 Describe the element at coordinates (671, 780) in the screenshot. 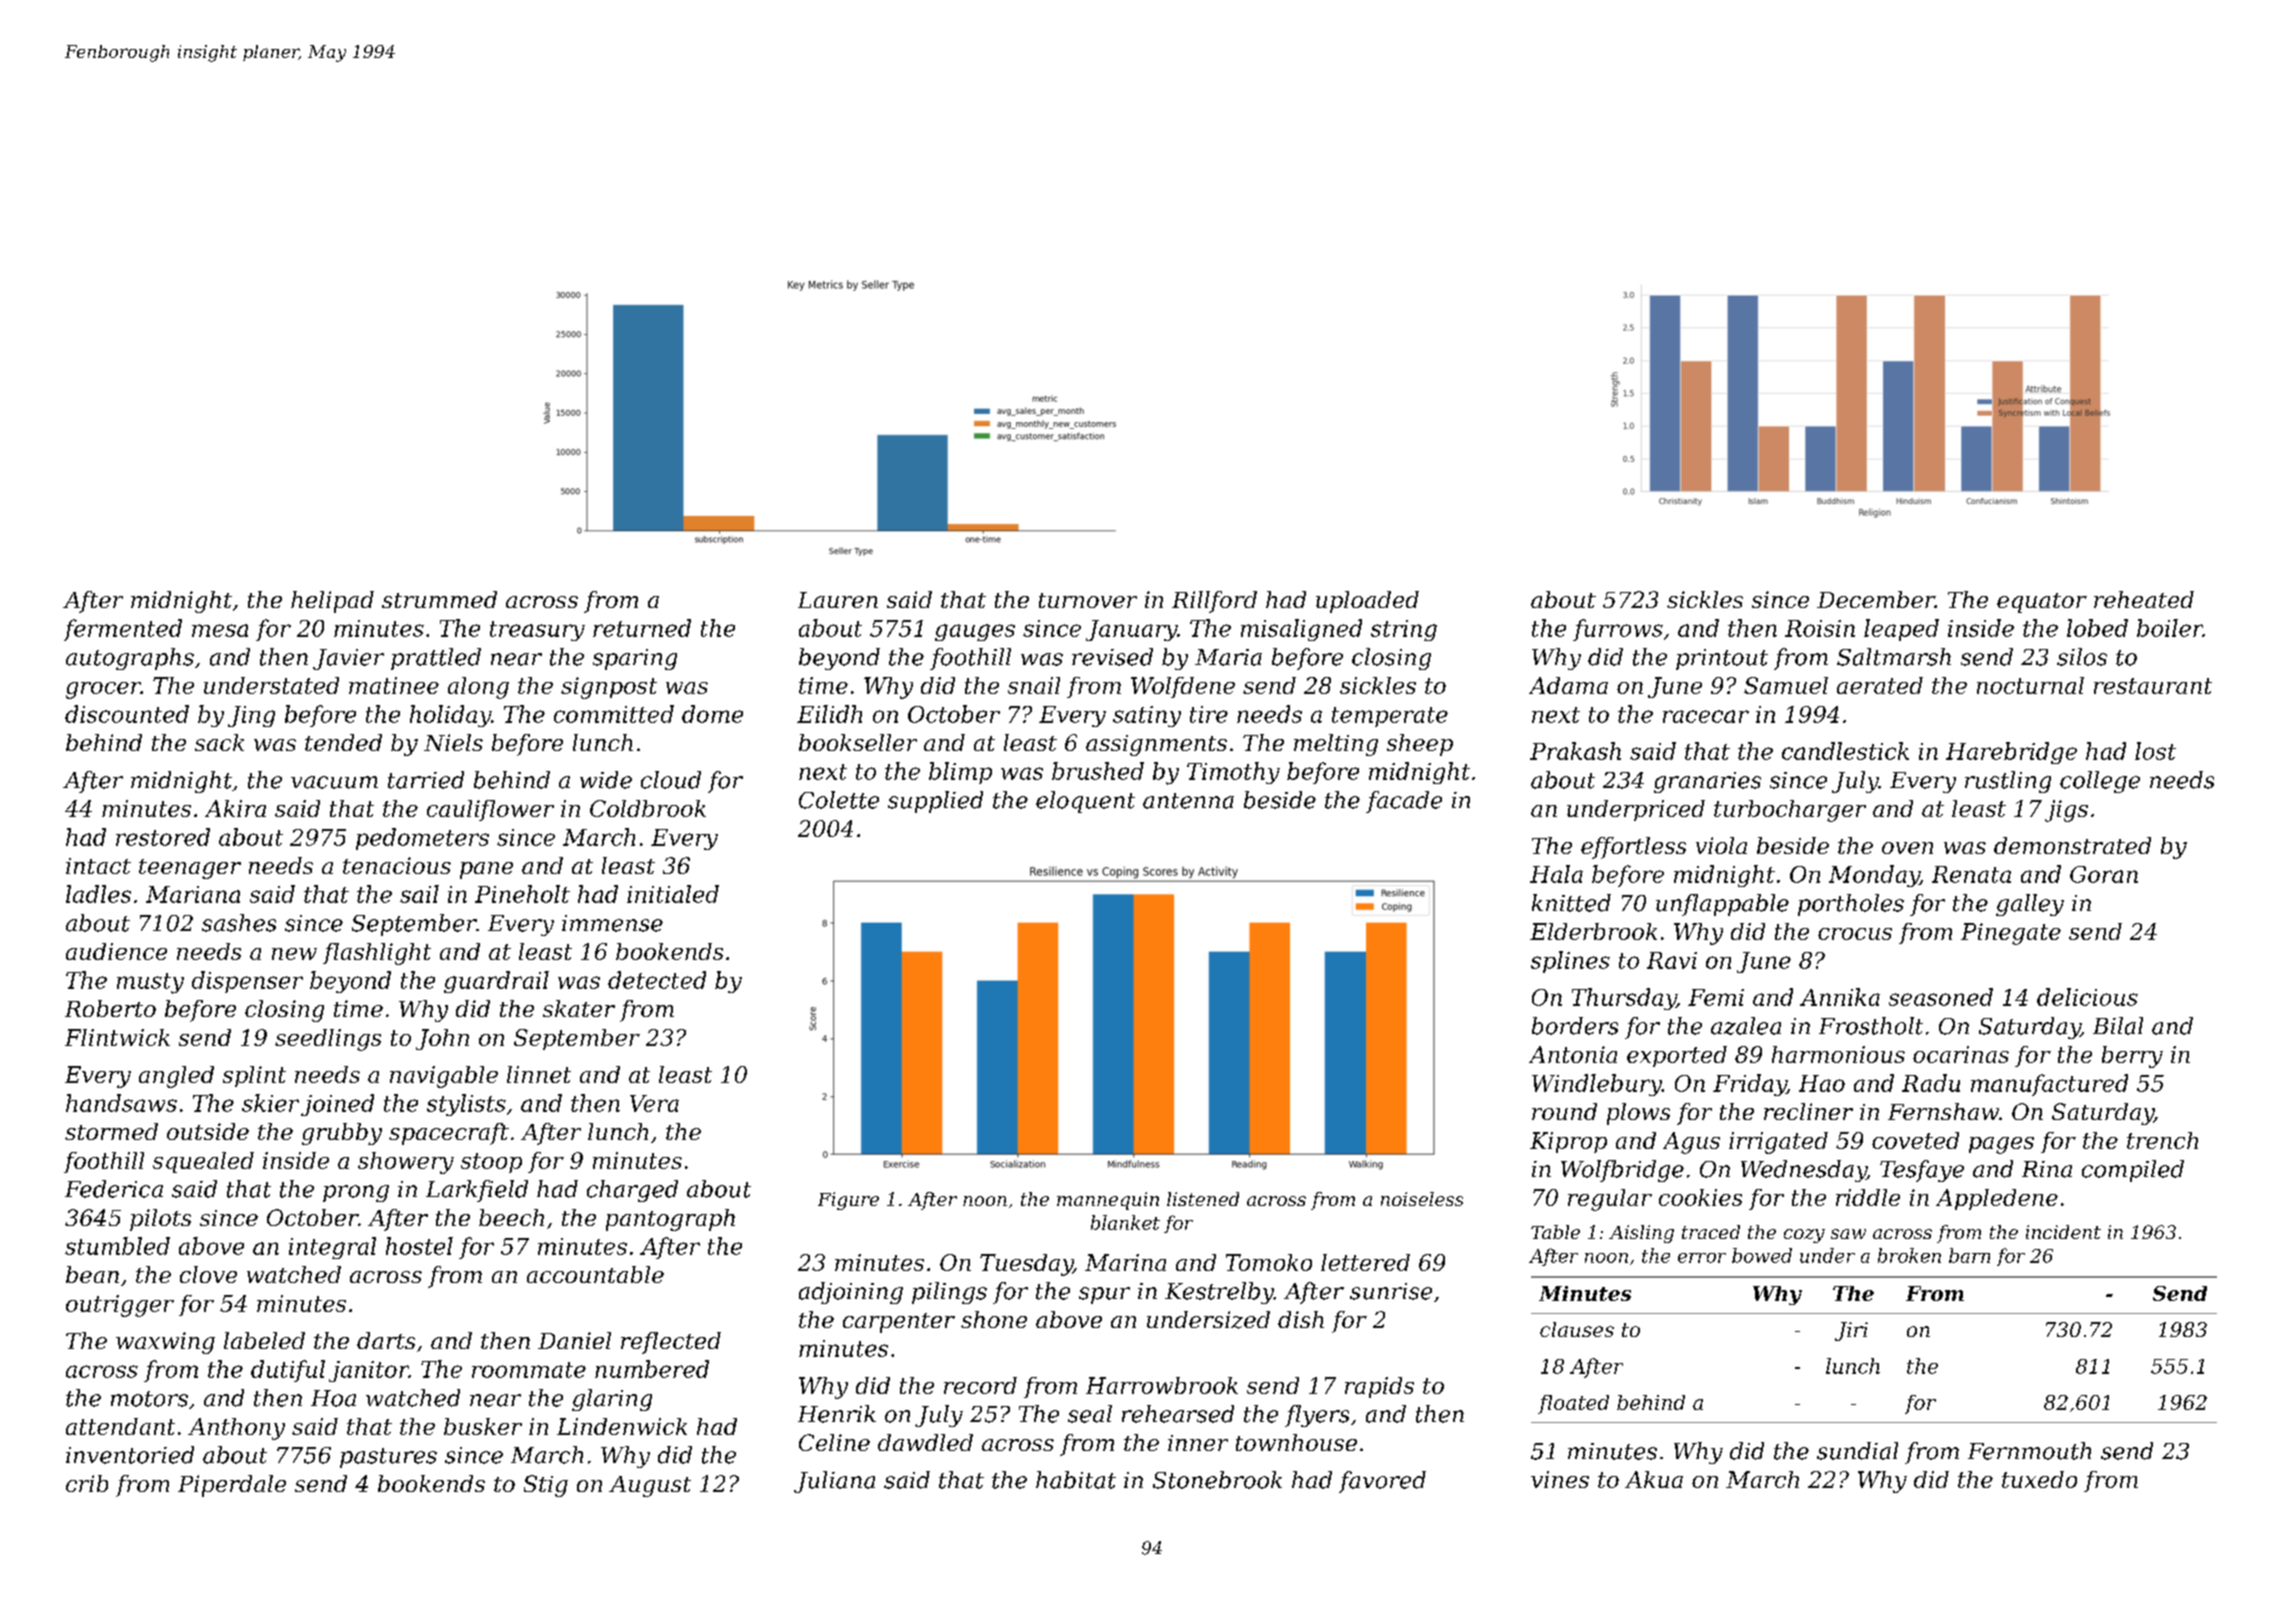

I see `cloud` at that location.
